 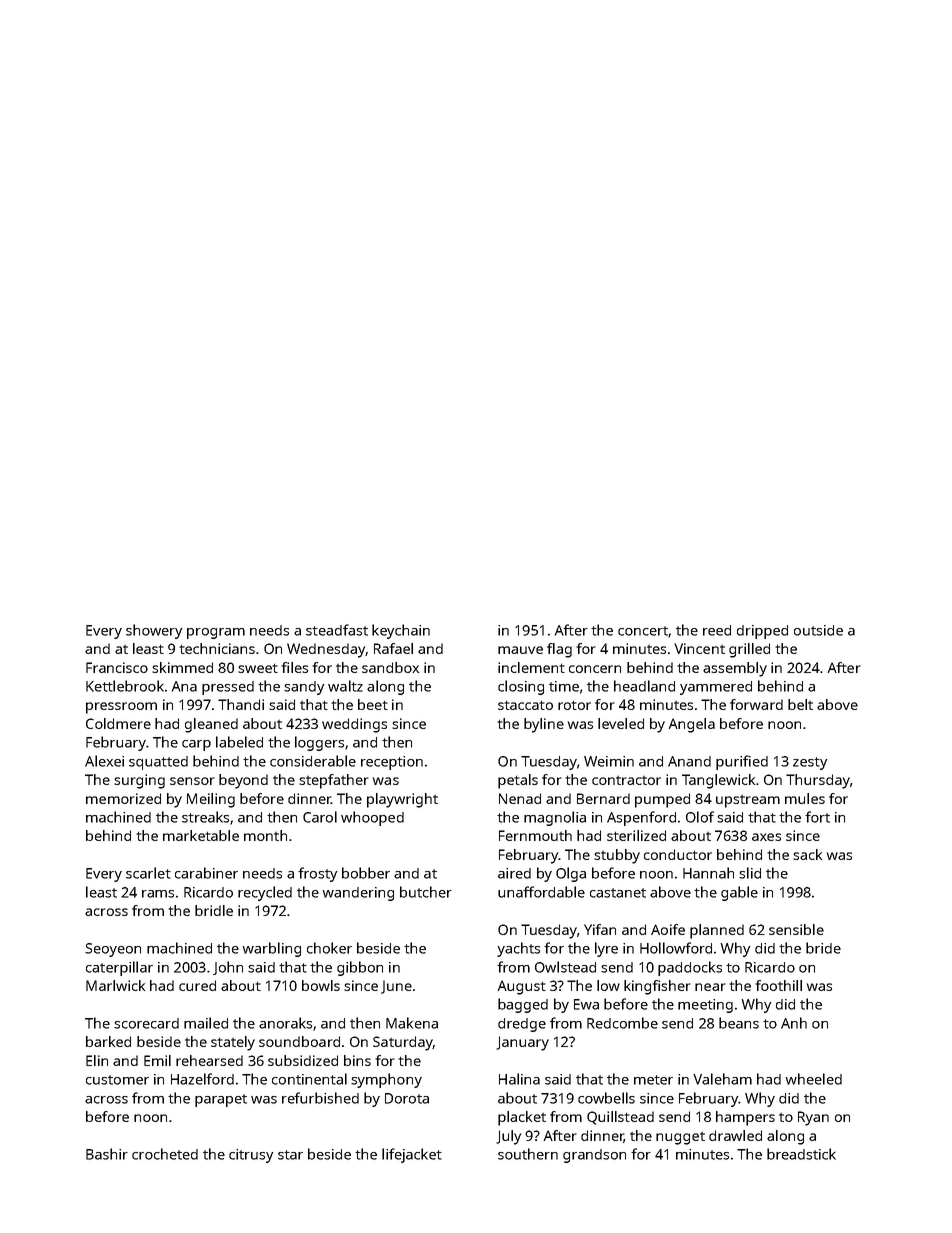 What do you see at coordinates (320, 817) in the document?
I see `Carol` at bounding box center [320, 817].
